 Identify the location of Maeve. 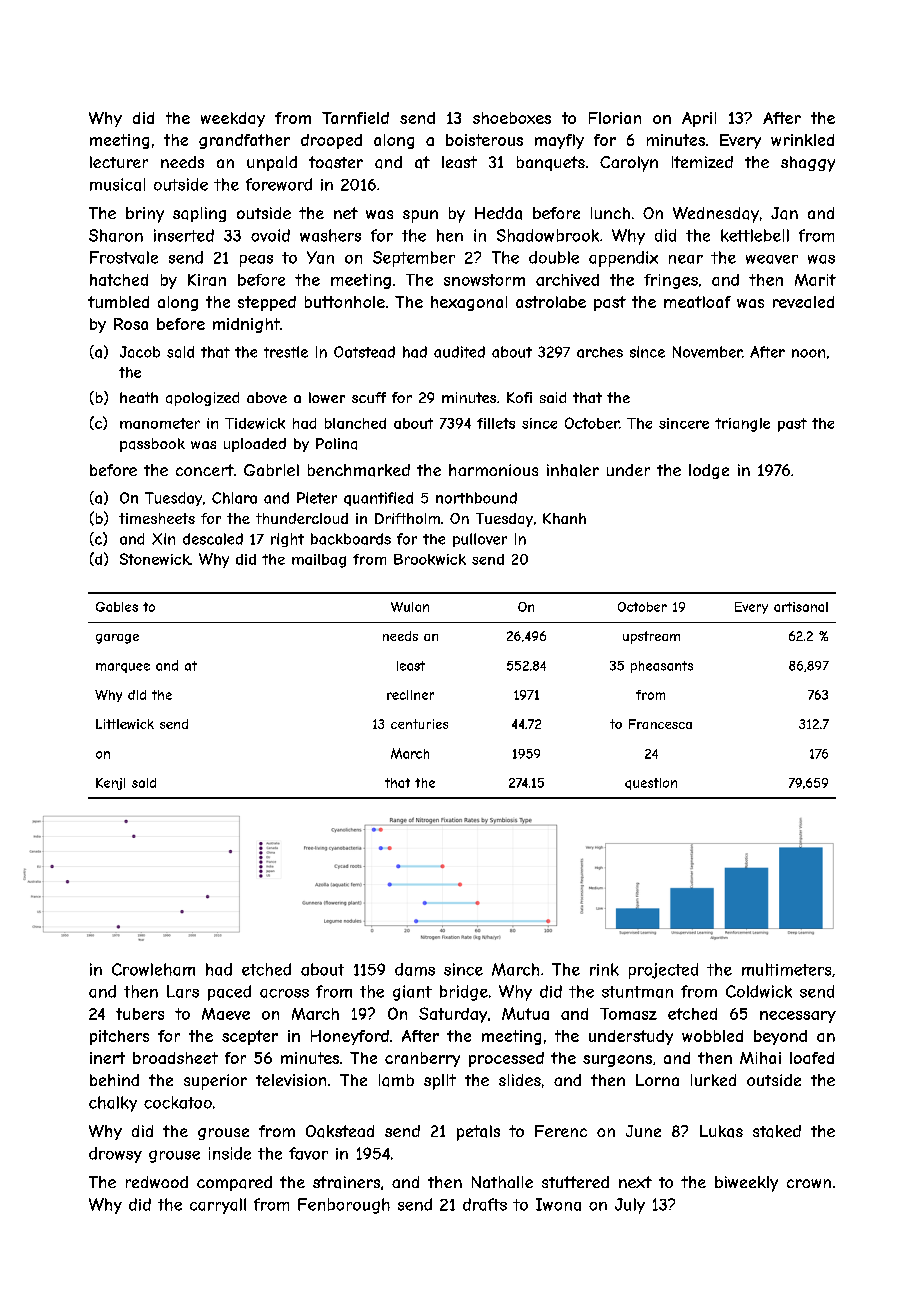
(226, 1014).
